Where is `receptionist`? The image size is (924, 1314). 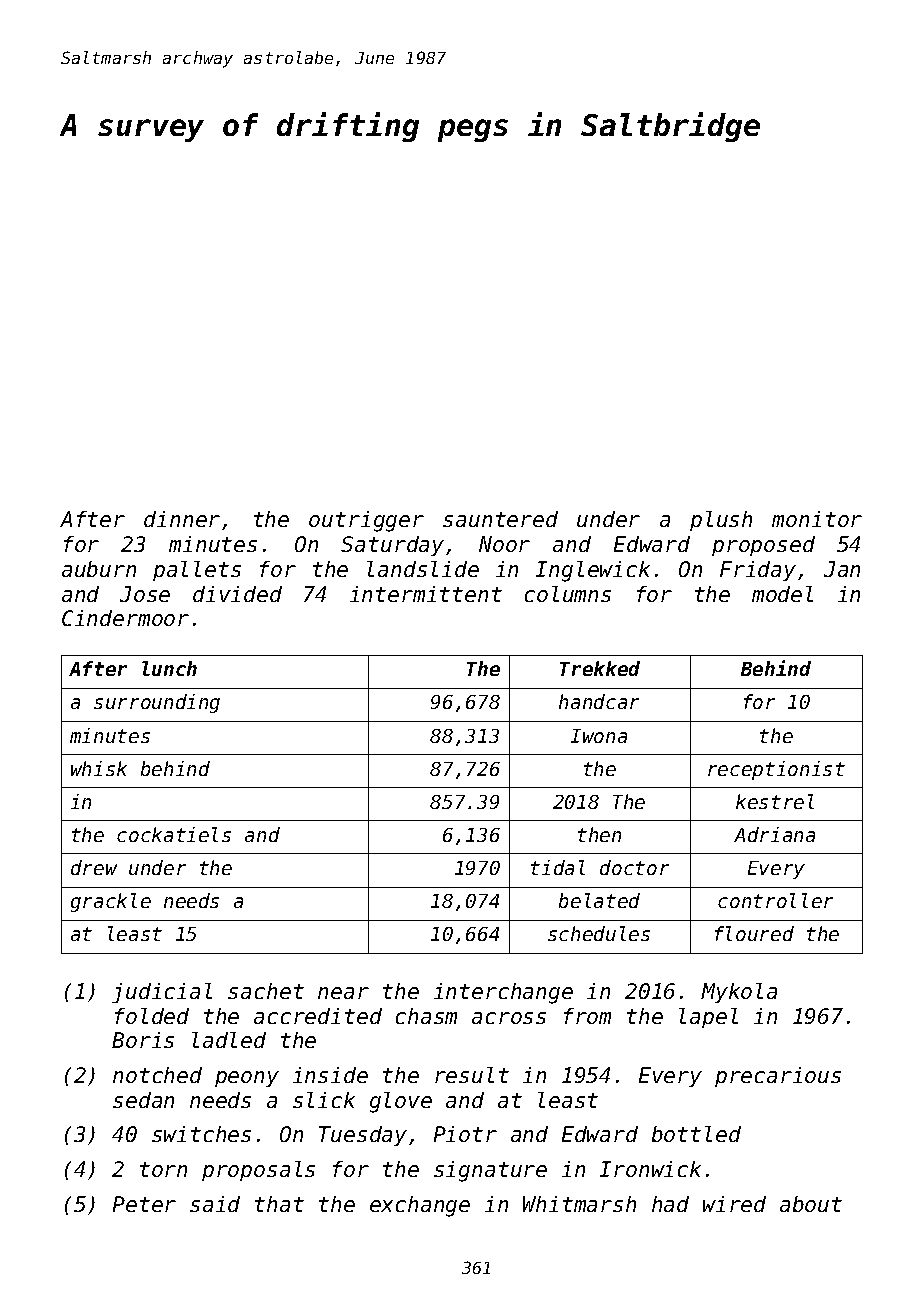
receptionist is located at coordinates (776, 770).
